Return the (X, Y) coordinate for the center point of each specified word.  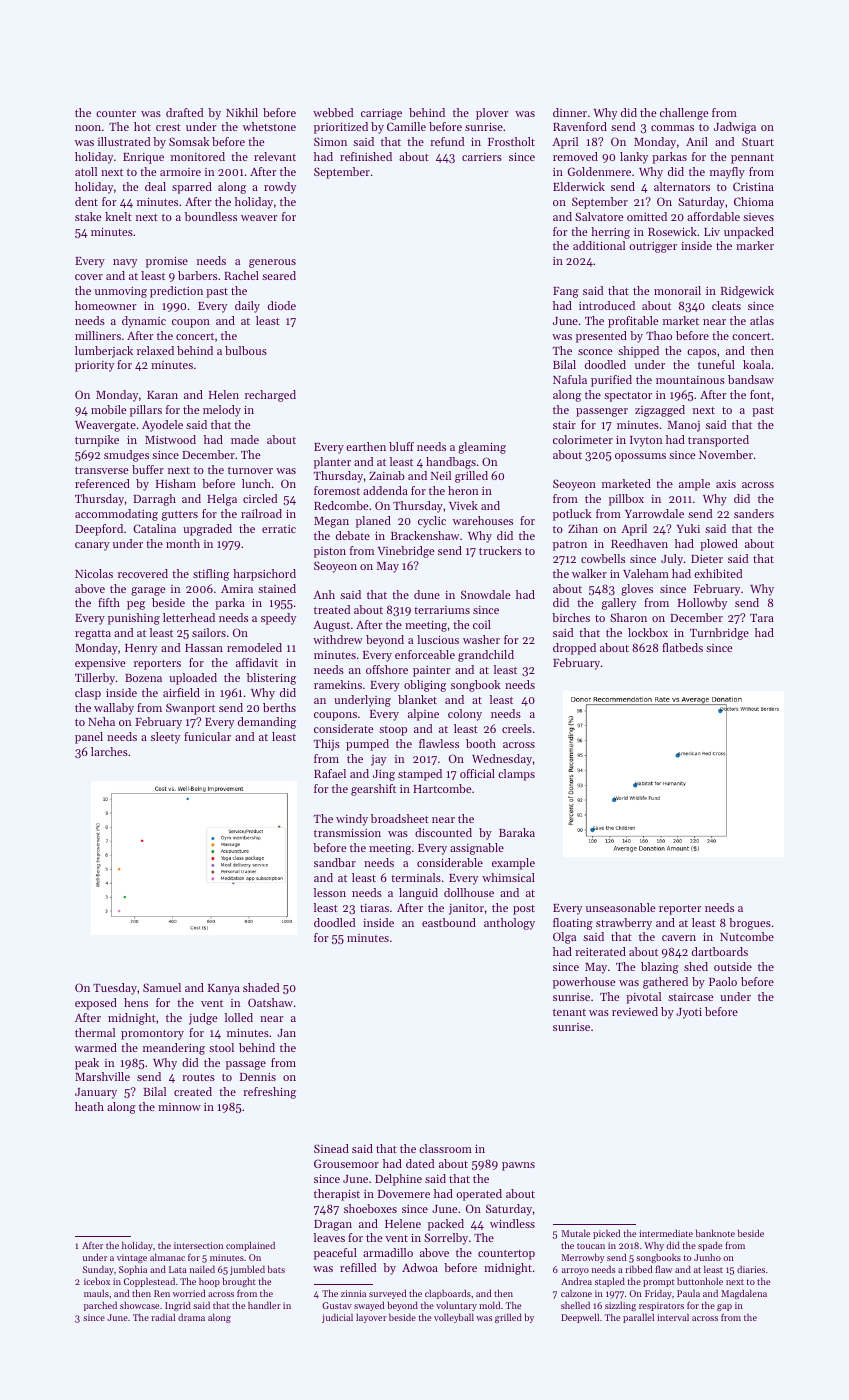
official (477, 773)
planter (332, 463)
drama (191, 1317)
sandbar (335, 862)
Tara (762, 618)
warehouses (483, 520)
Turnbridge (719, 634)
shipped (638, 352)
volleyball (454, 1318)
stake (88, 216)
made (245, 439)
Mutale (575, 1233)
